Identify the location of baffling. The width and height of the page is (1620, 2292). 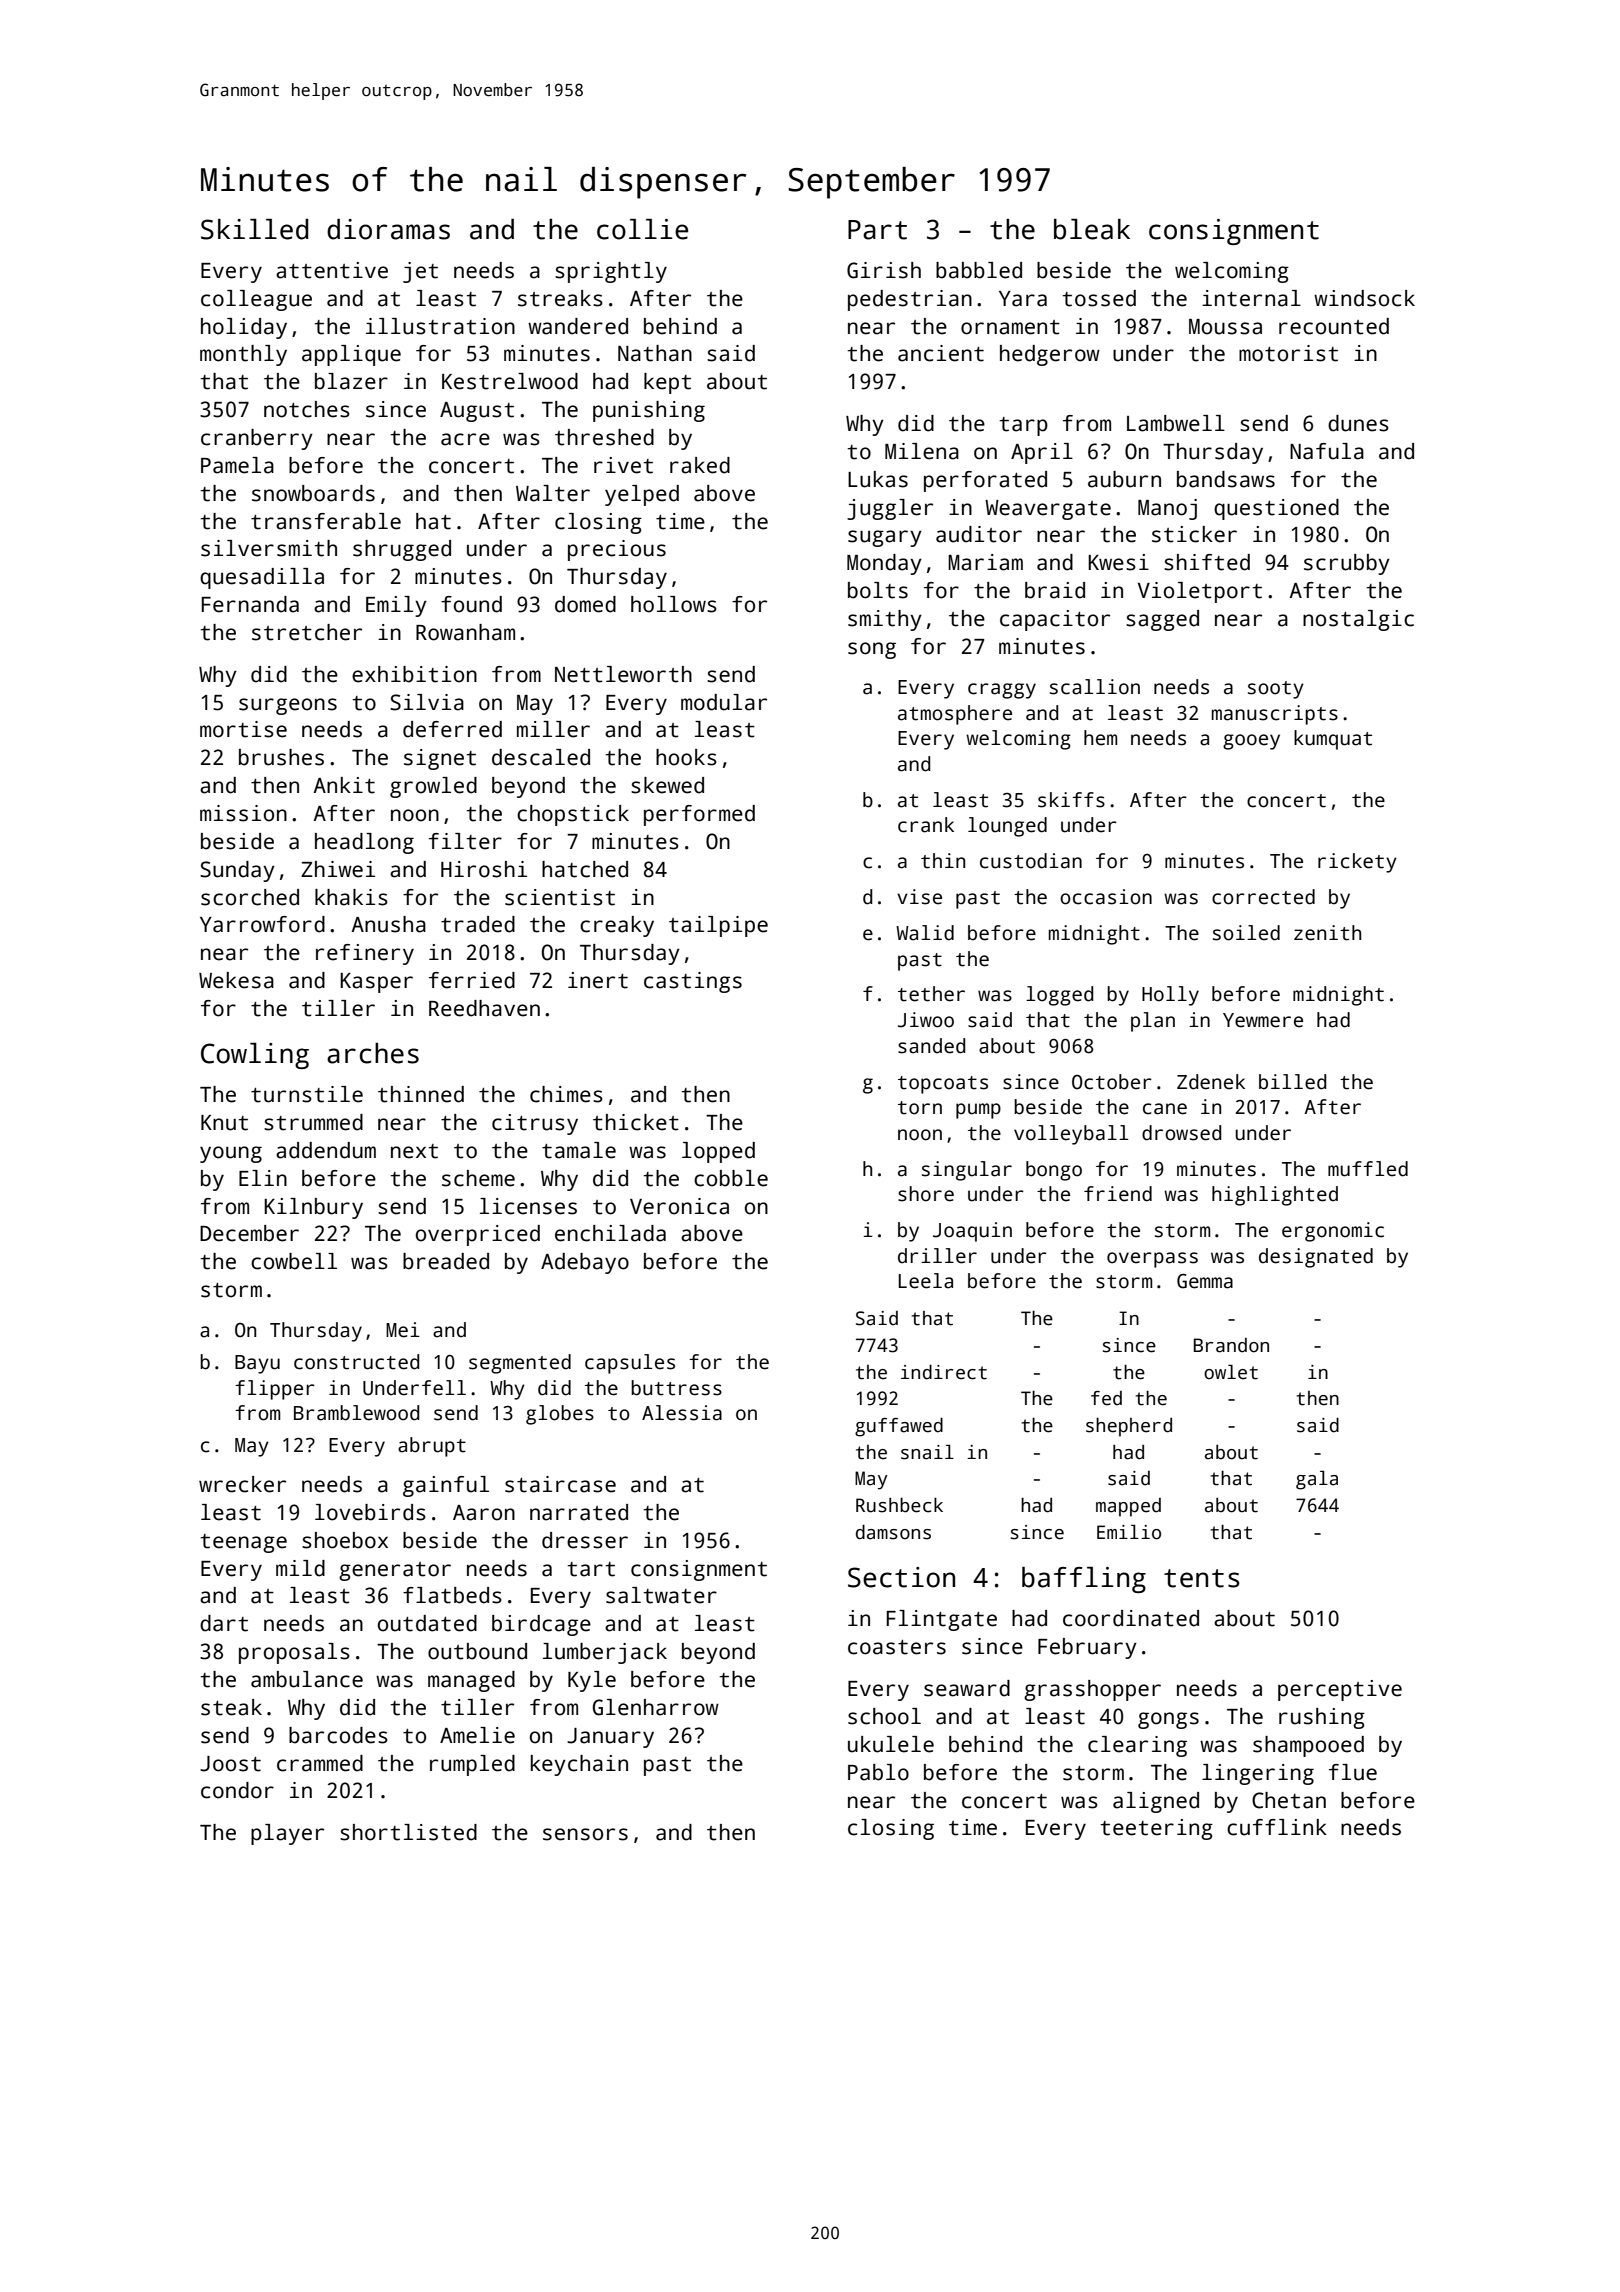
(1084, 1580).
